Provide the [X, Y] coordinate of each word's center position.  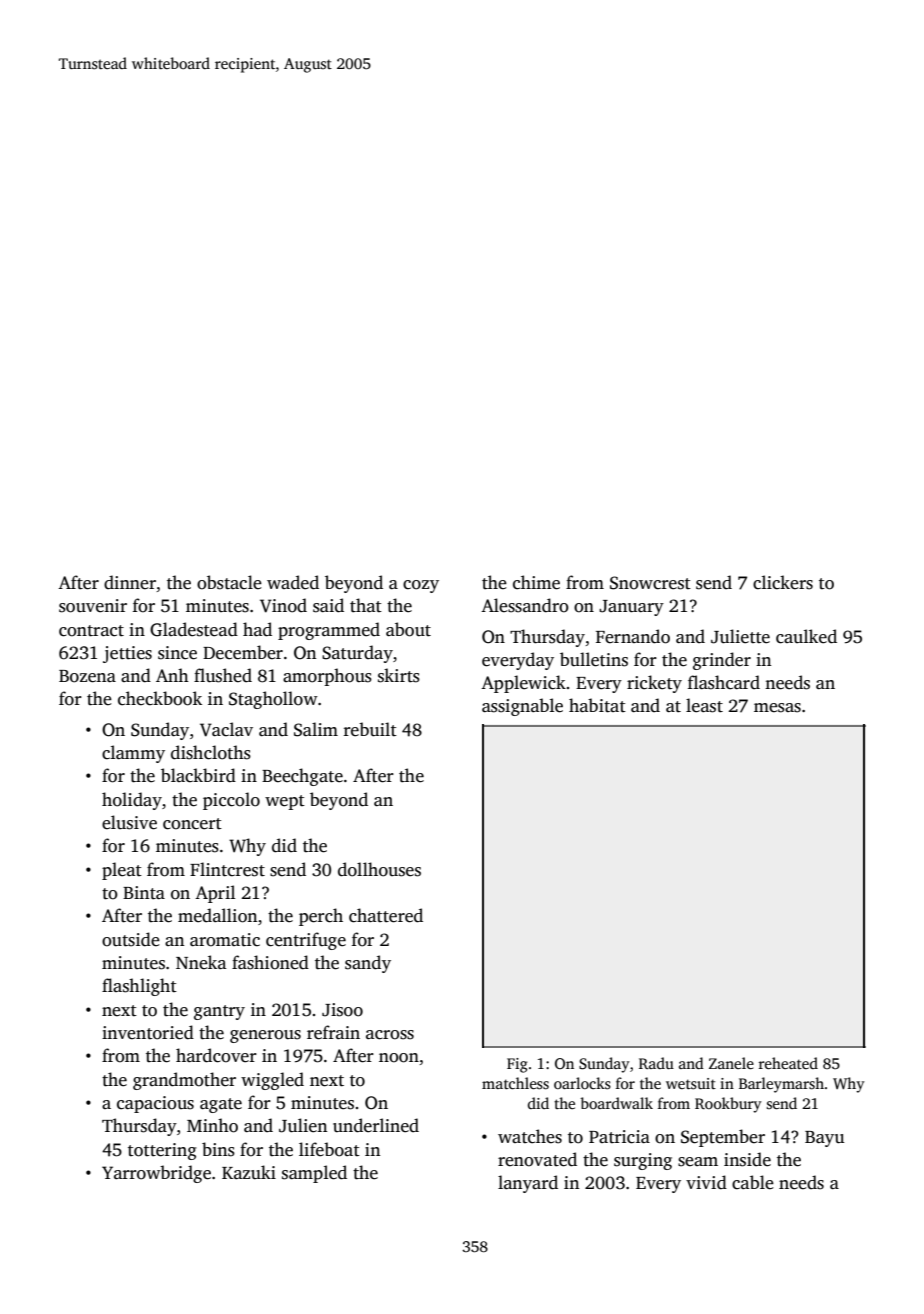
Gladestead [194, 629]
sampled [314, 1174]
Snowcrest [650, 583]
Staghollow [273, 700]
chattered [386, 915]
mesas [777, 708]
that [366, 605]
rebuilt [370, 729]
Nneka [201, 962]
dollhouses [379, 869]
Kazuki [249, 1172]
